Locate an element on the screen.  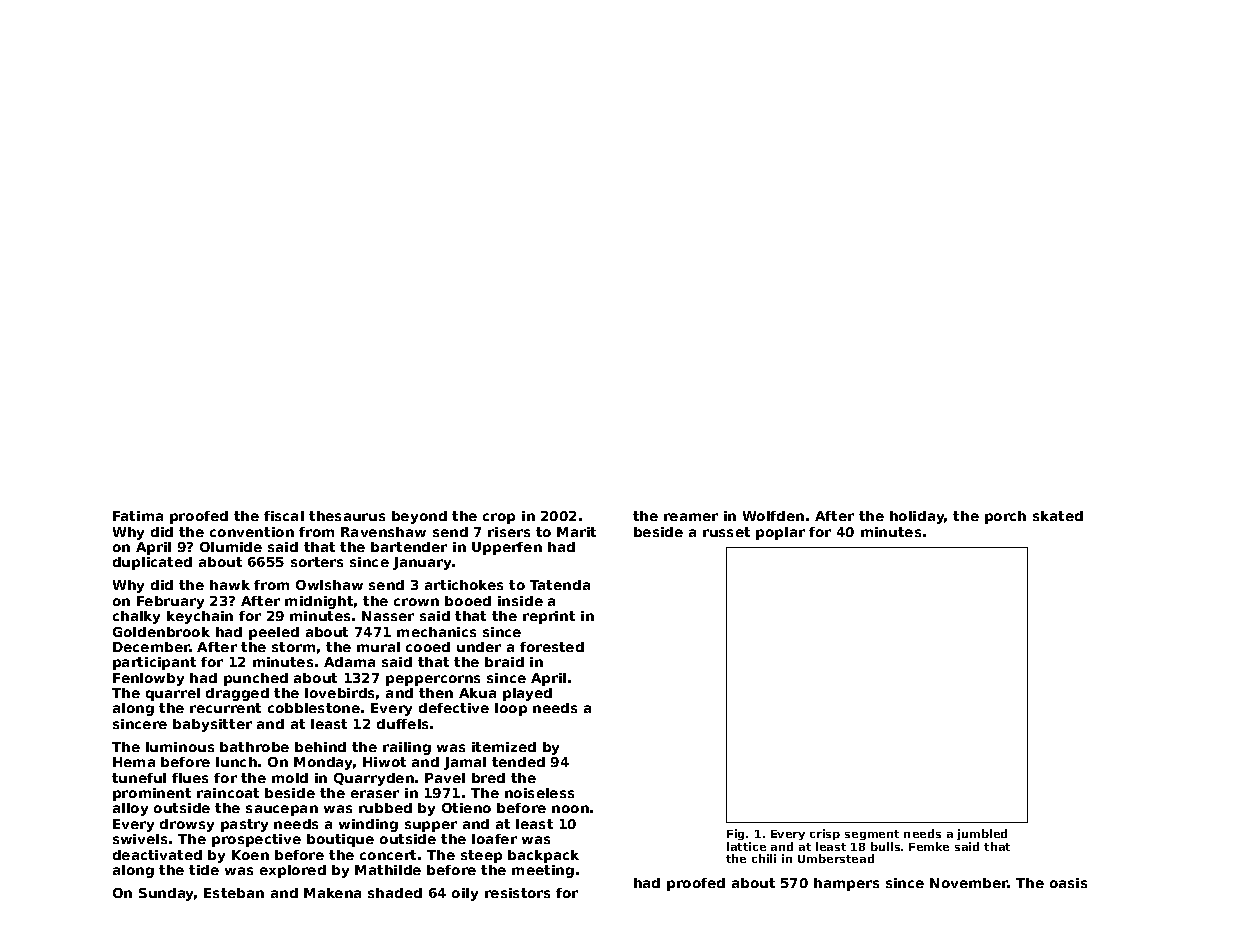
played is located at coordinates (527, 694).
